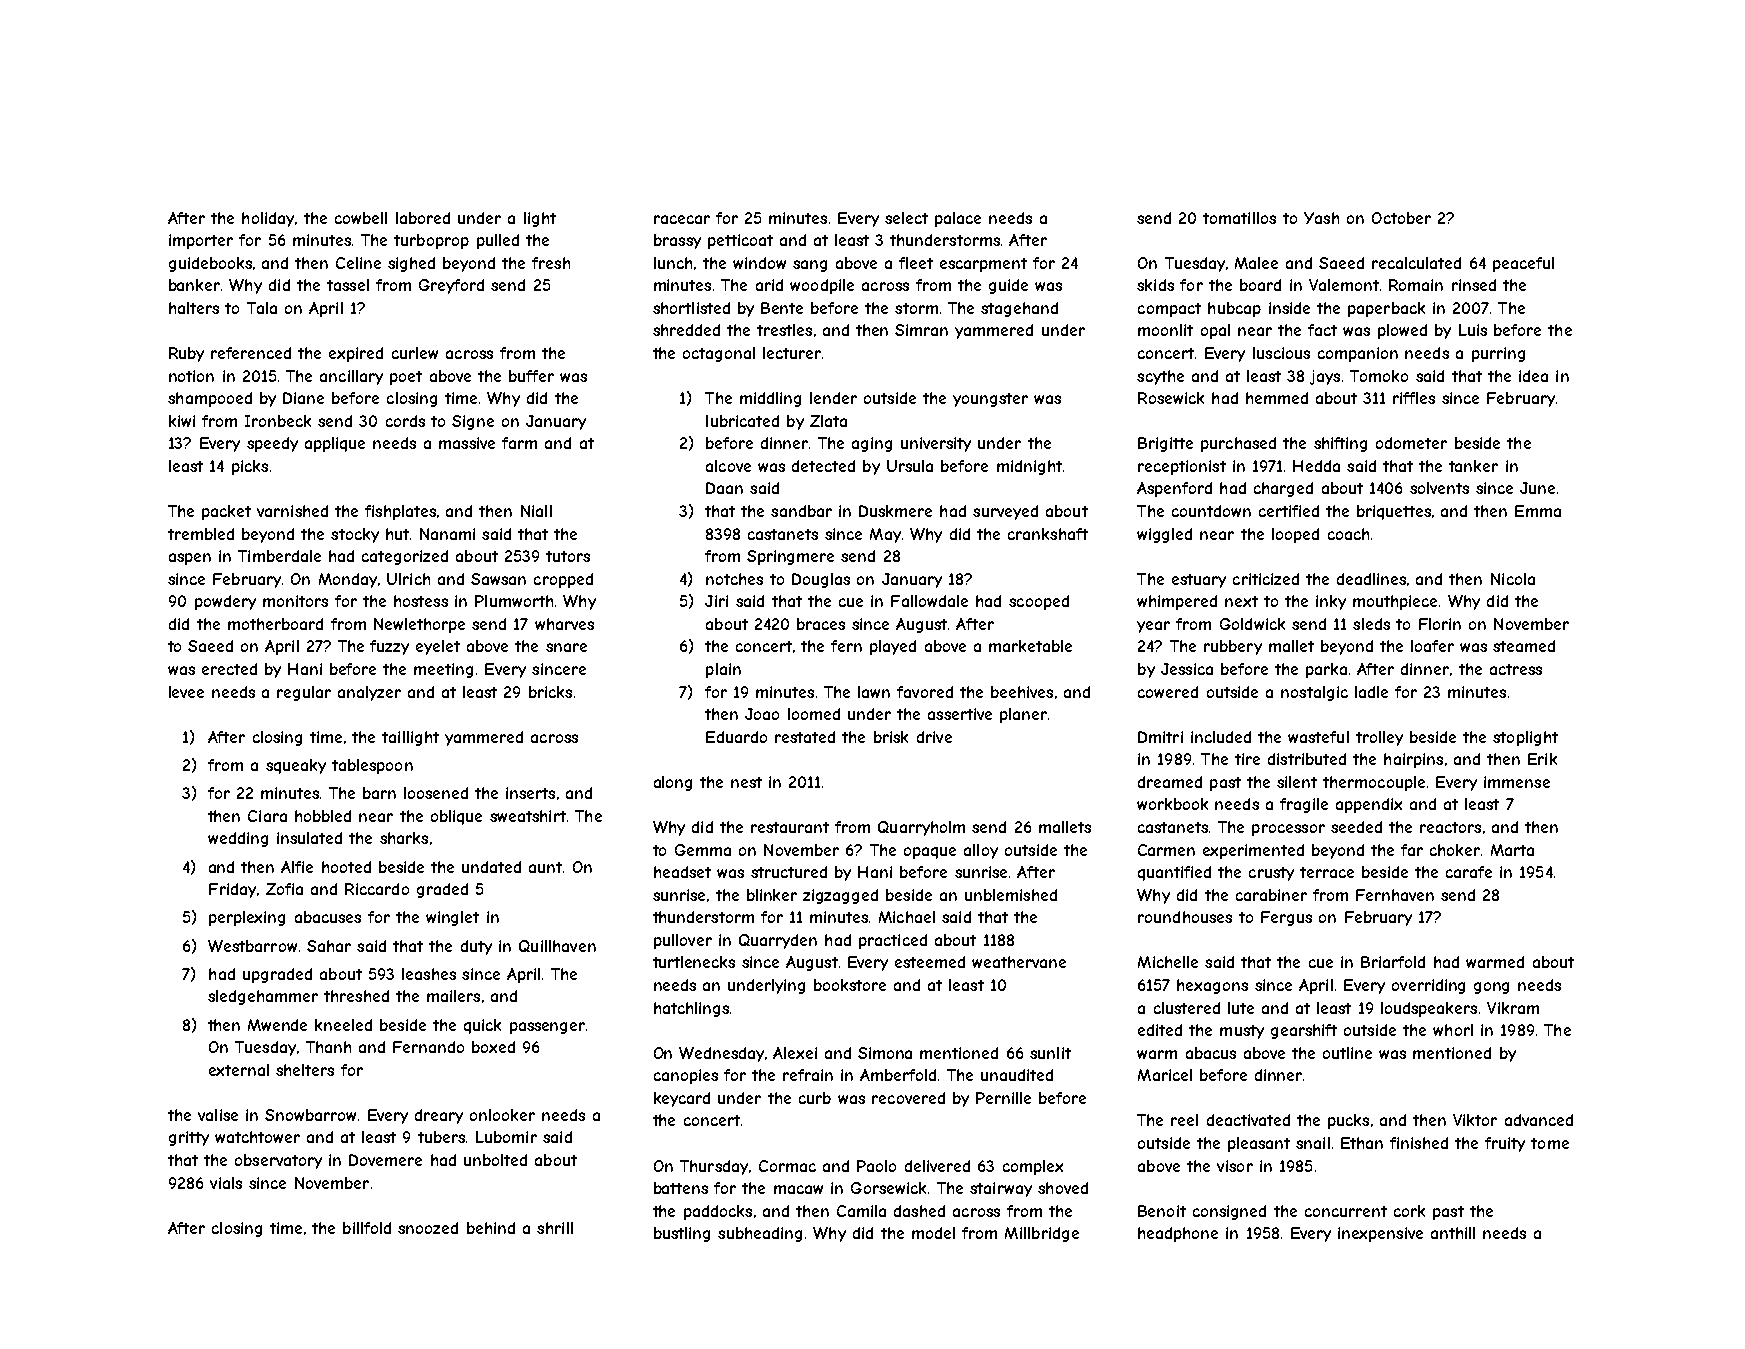 This page has height=1349, width=1745. Describe the element at coordinates (1348, 1121) in the page. I see `pucks` at that location.
